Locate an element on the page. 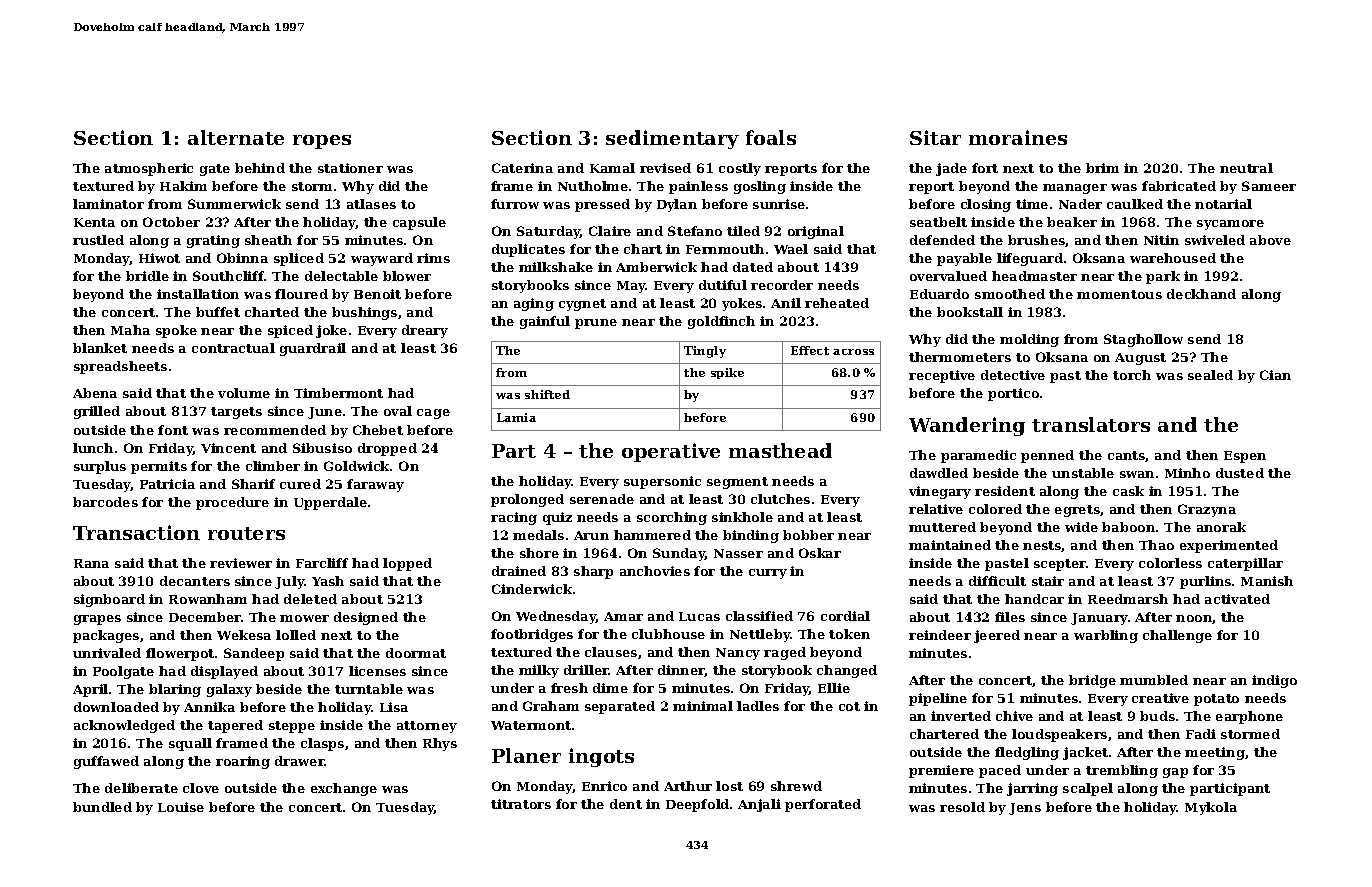  Espen is located at coordinates (1245, 457).
